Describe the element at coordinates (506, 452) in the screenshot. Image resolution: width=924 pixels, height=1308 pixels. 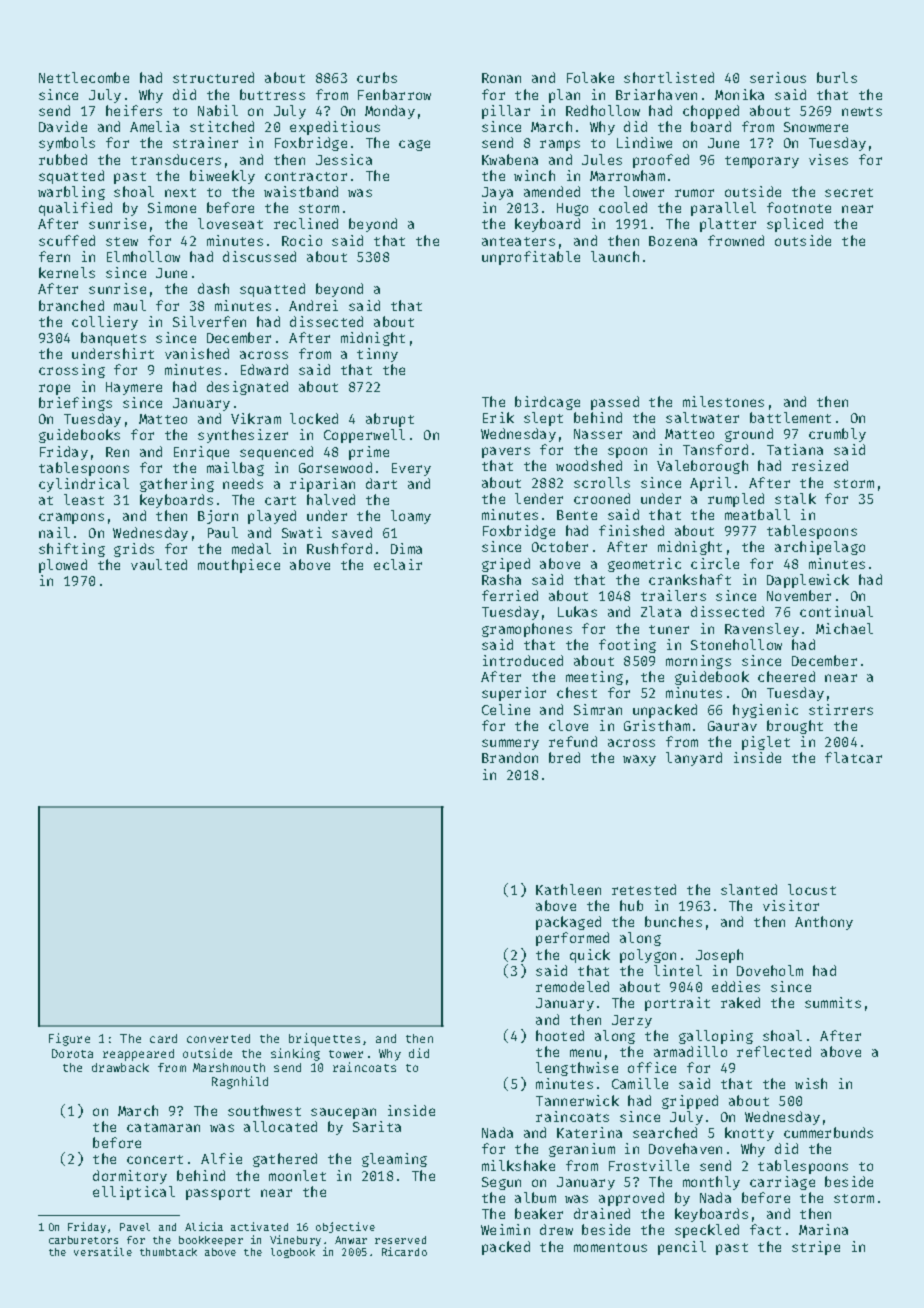
I see `pavers` at that location.
